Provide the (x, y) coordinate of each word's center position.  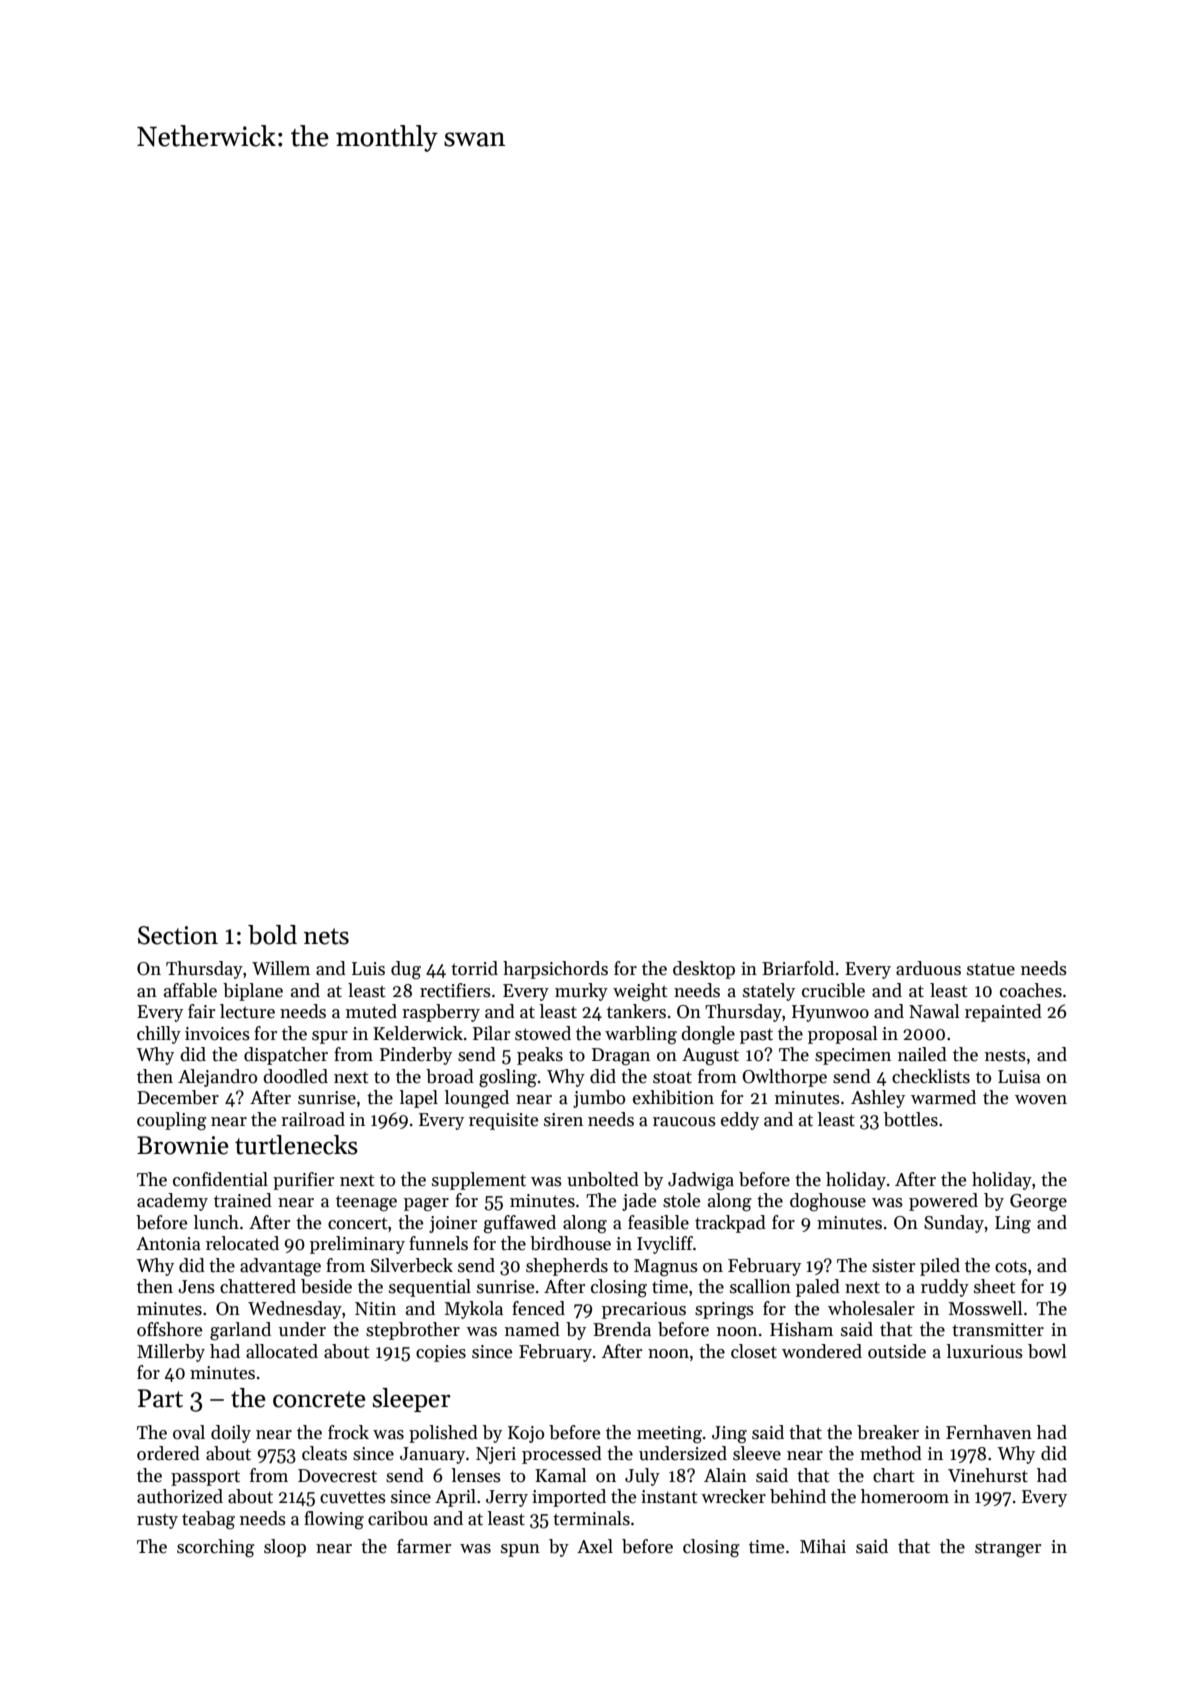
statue (991, 969)
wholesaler (871, 1308)
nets (326, 936)
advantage (280, 1267)
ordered (168, 1453)
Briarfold (798, 968)
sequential (430, 1288)
